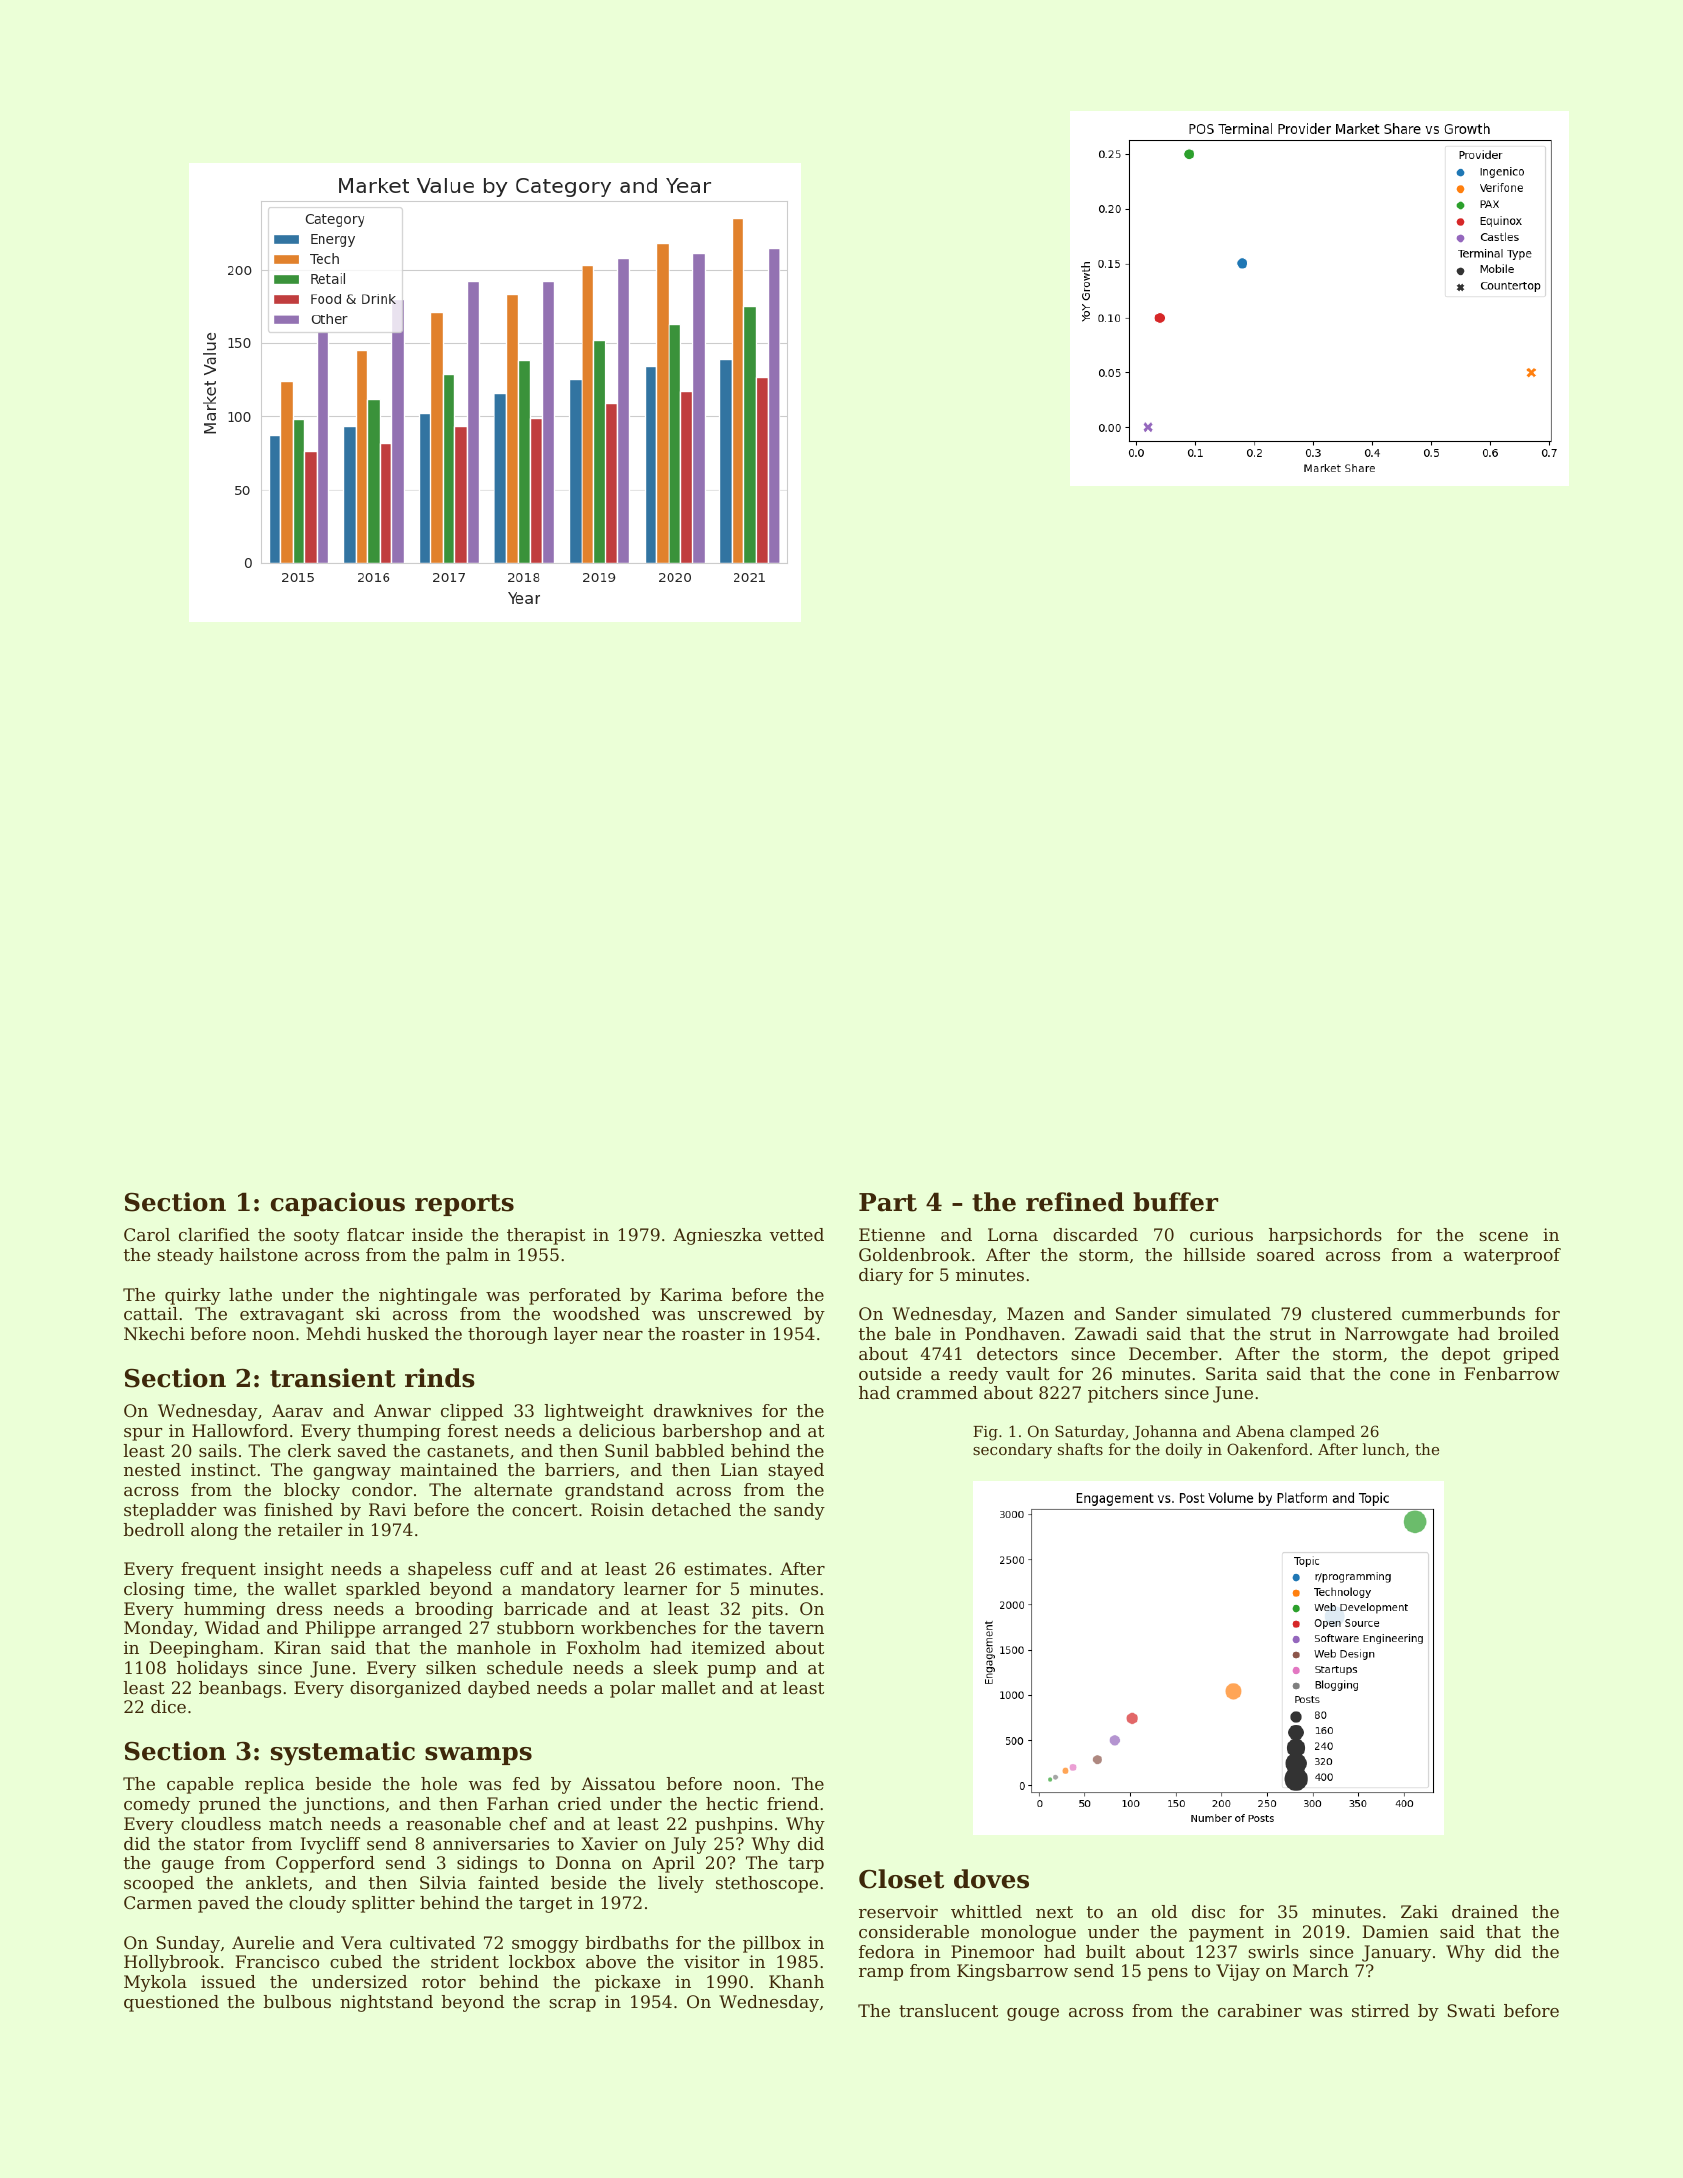 This page has height=2178, width=1683. What do you see at coordinates (297, 2001) in the page?
I see `bulbous` at bounding box center [297, 2001].
